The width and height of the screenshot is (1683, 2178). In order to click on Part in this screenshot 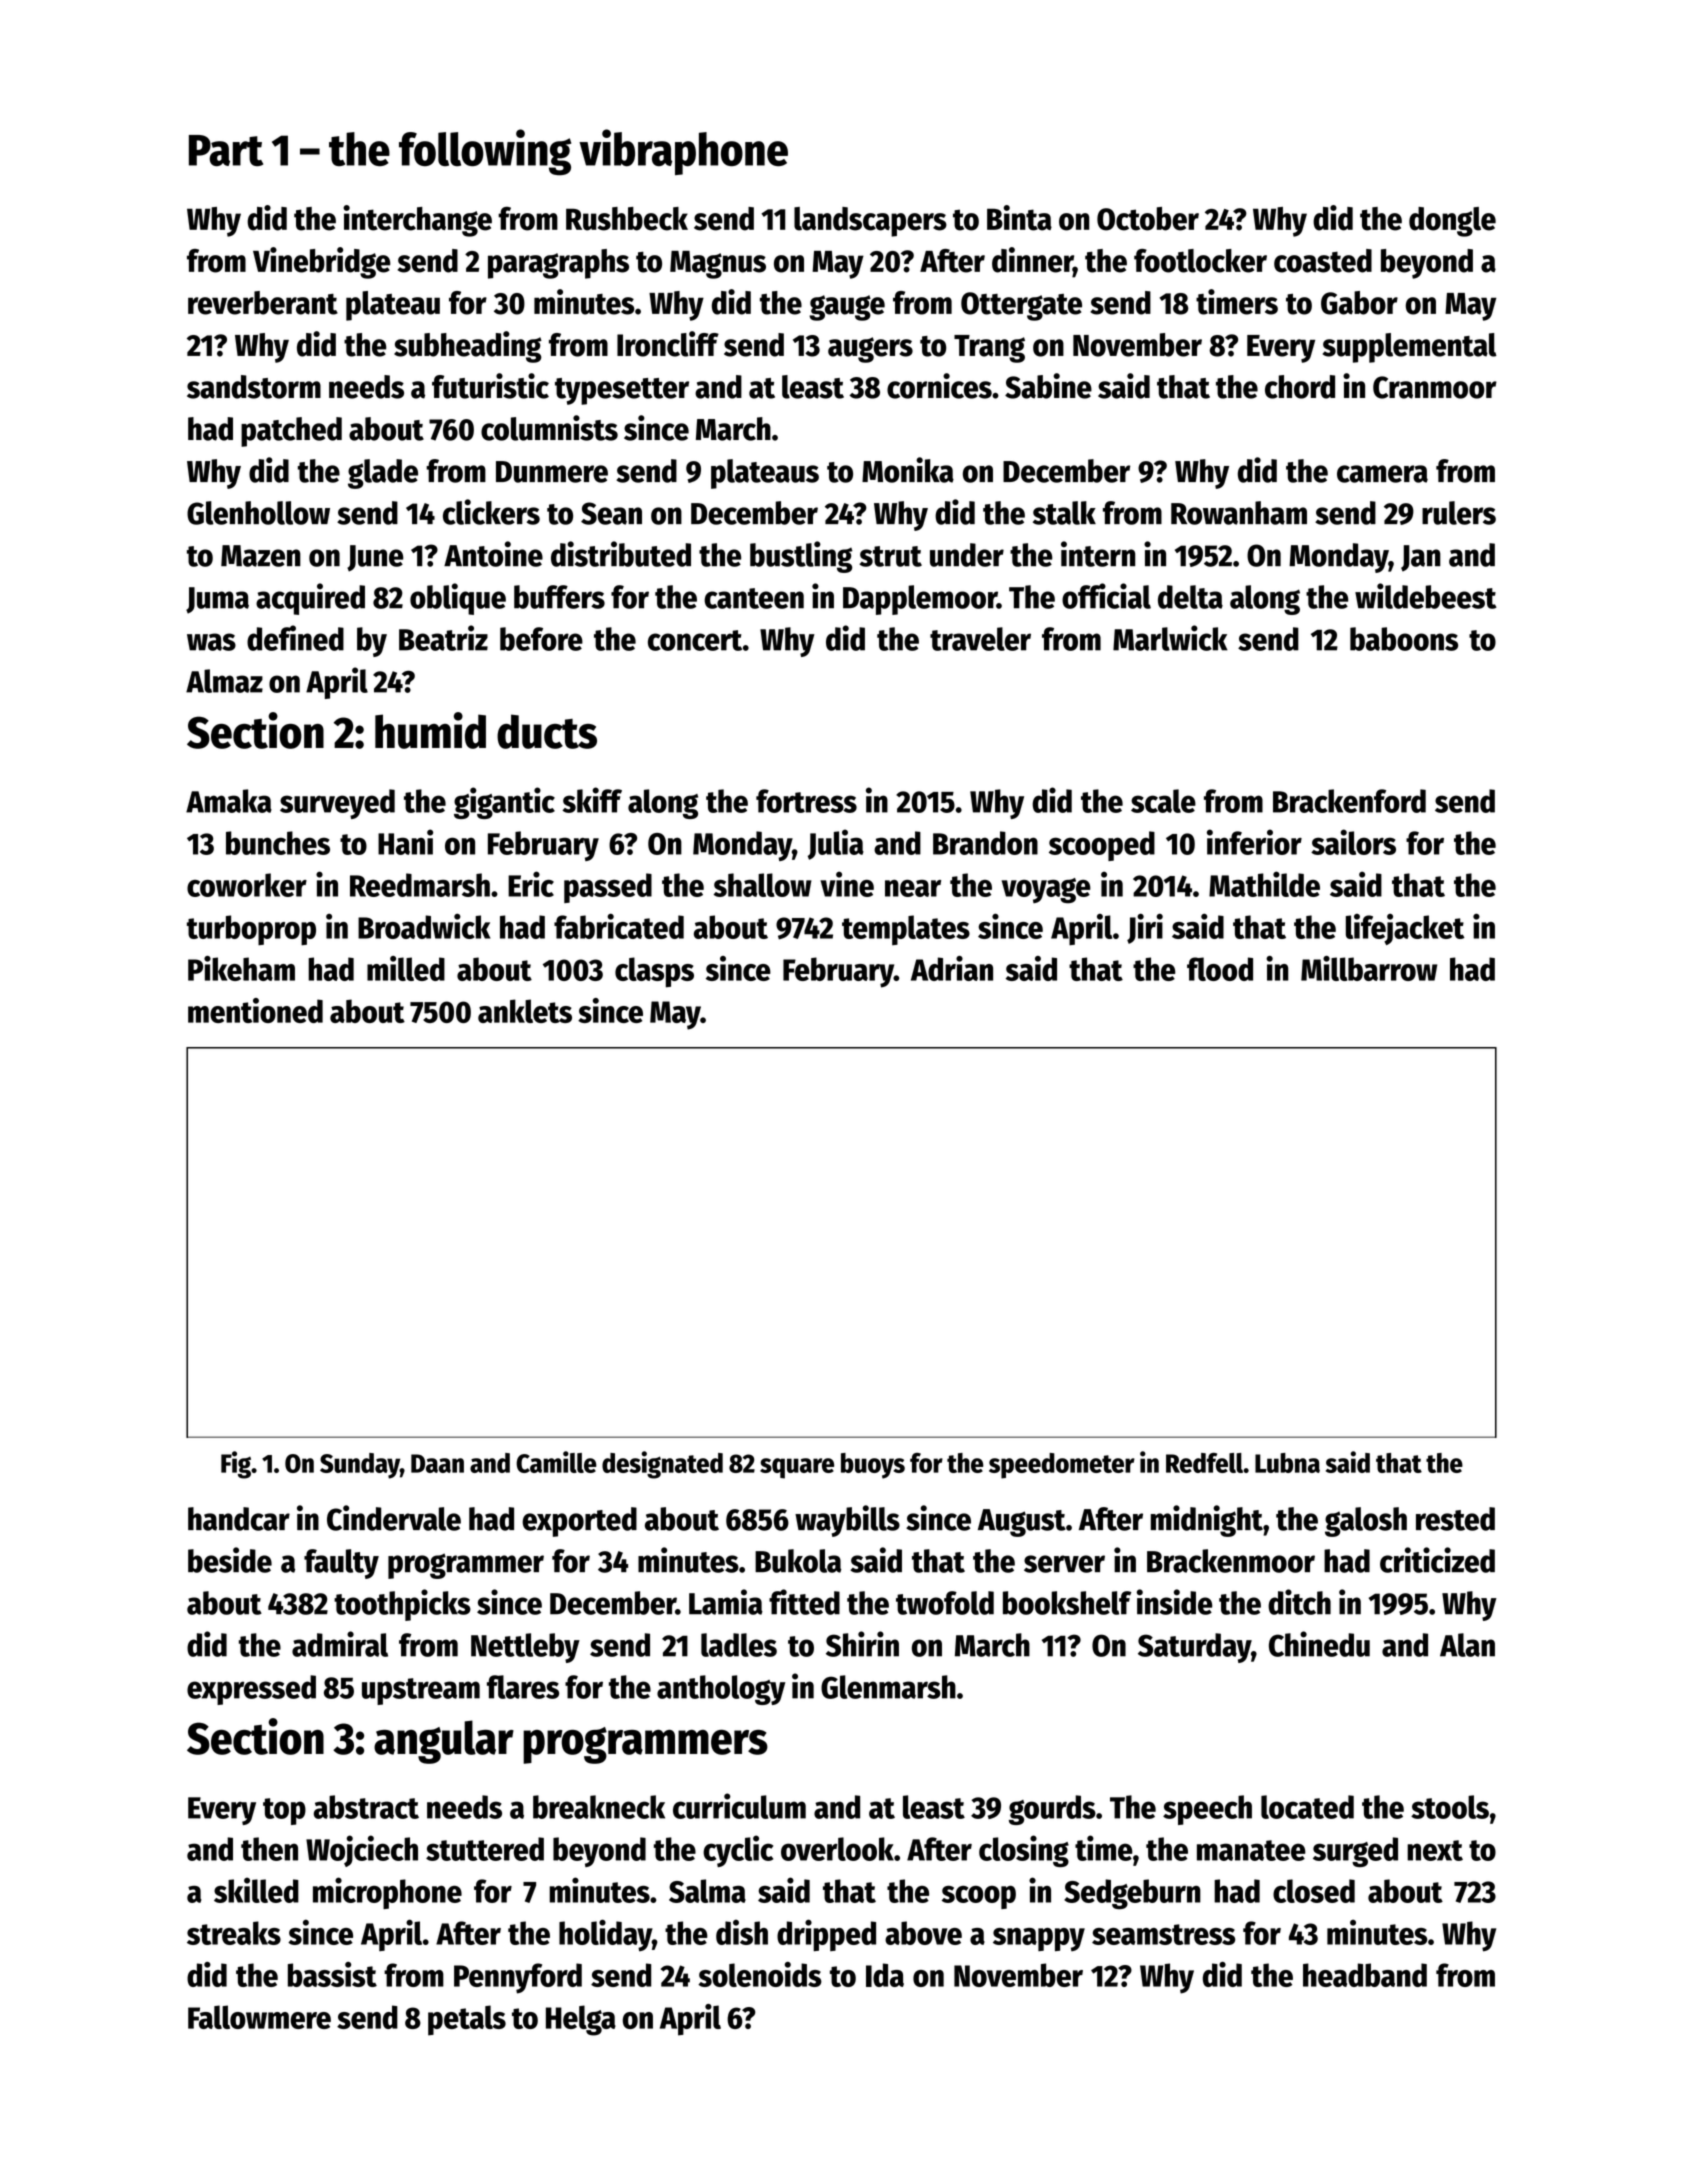, I will do `click(226, 150)`.
